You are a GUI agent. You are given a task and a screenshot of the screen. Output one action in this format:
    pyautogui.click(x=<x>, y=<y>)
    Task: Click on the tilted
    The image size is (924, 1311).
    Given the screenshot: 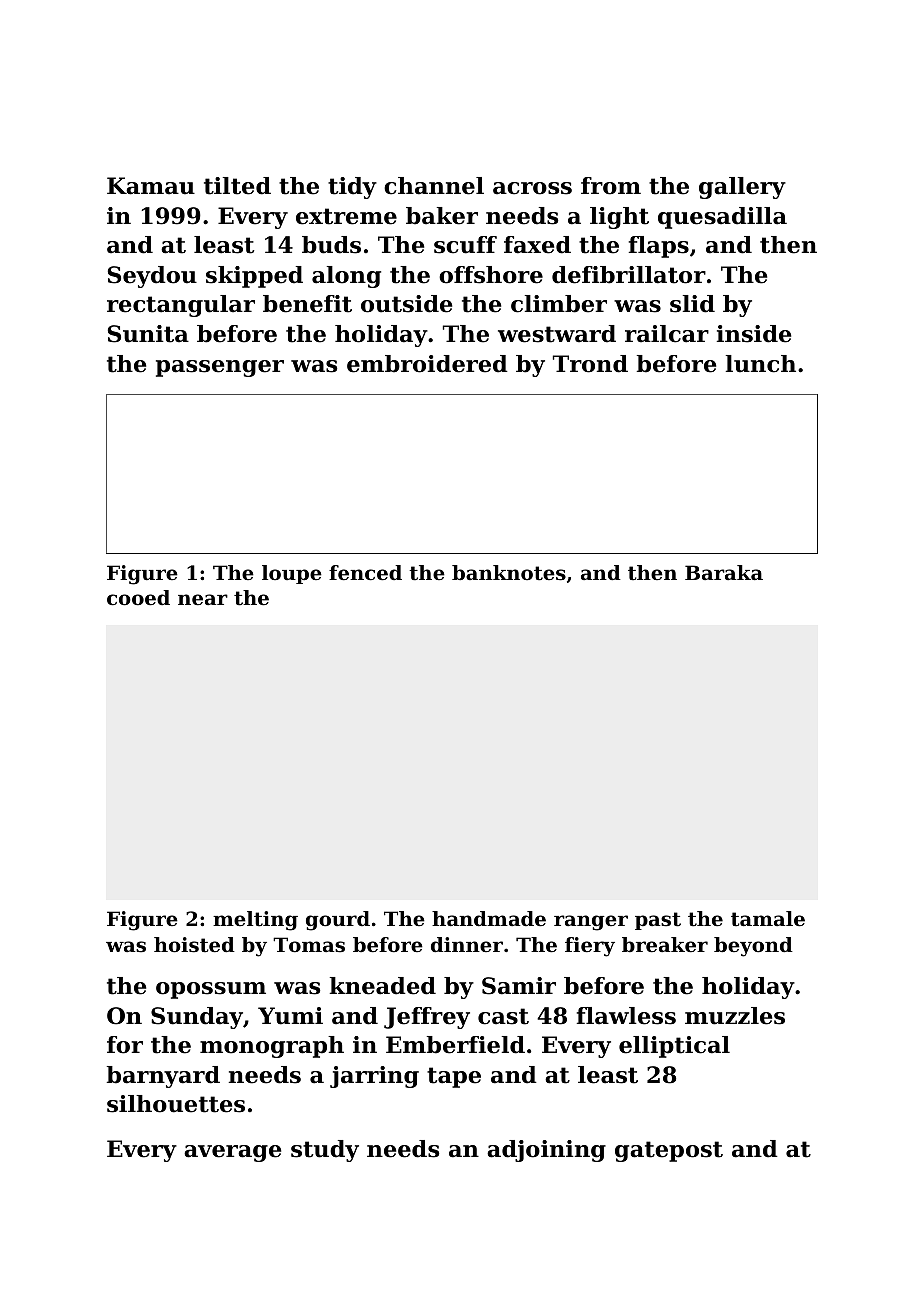 What is the action you would take?
    pyautogui.click(x=237, y=186)
